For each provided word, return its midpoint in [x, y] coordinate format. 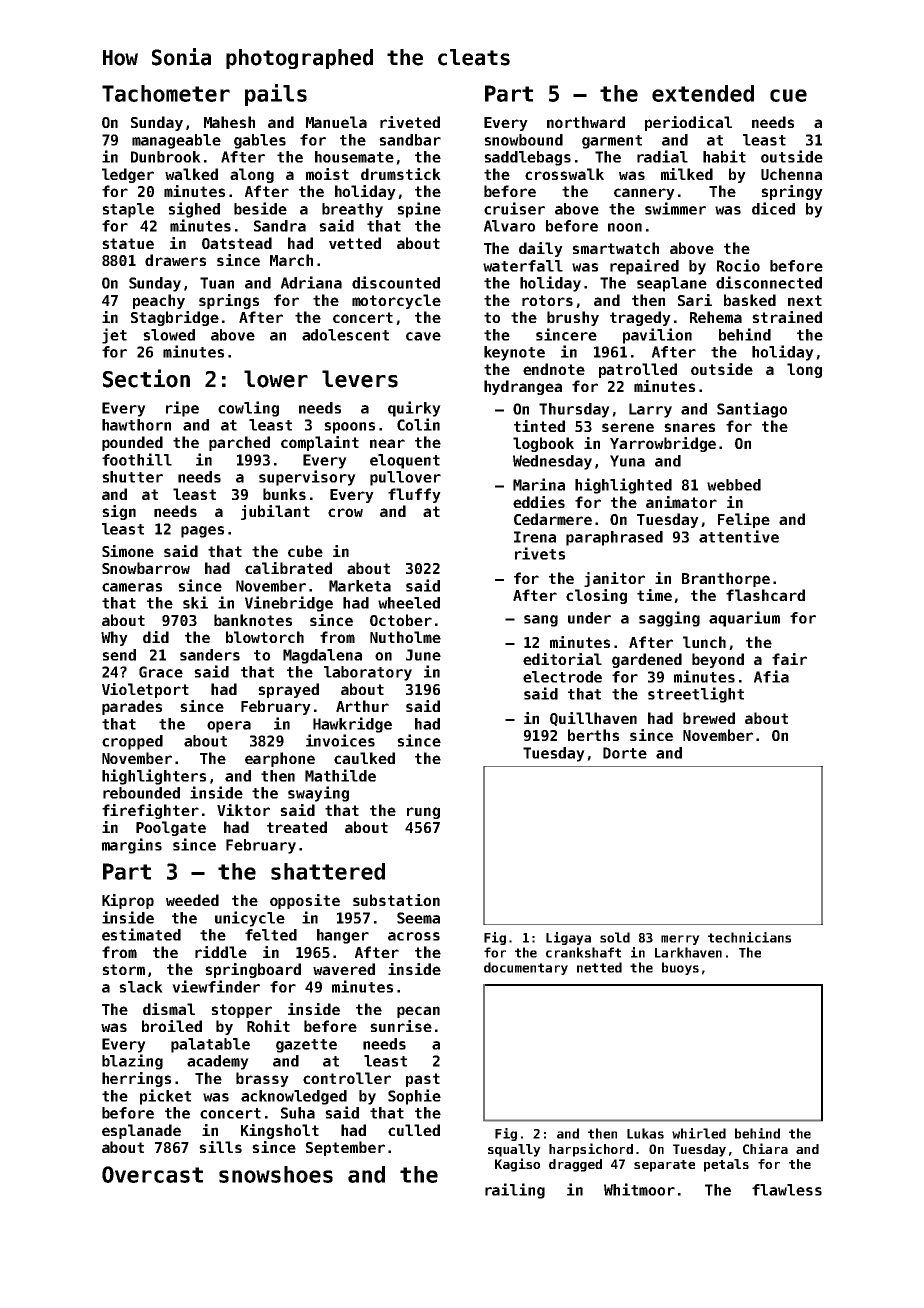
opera [229, 727]
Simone [128, 551]
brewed [709, 718]
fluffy [414, 495]
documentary [526, 968]
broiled [172, 1026]
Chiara [765, 1148]
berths [593, 735]
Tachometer [166, 93]
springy [792, 192]
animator [681, 502]
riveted [410, 122]
